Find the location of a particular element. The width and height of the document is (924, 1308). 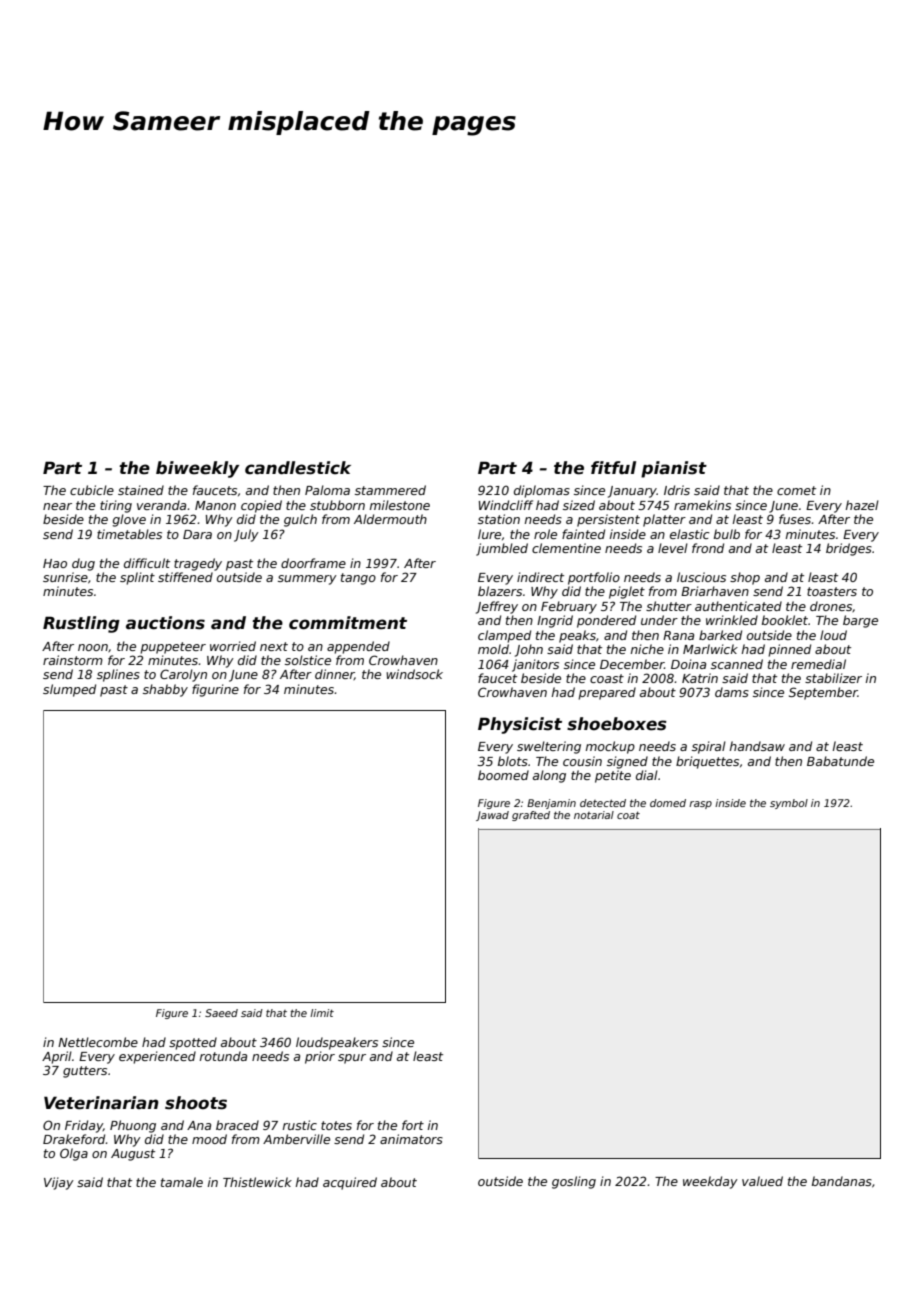

tamale is located at coordinates (182, 1182).
